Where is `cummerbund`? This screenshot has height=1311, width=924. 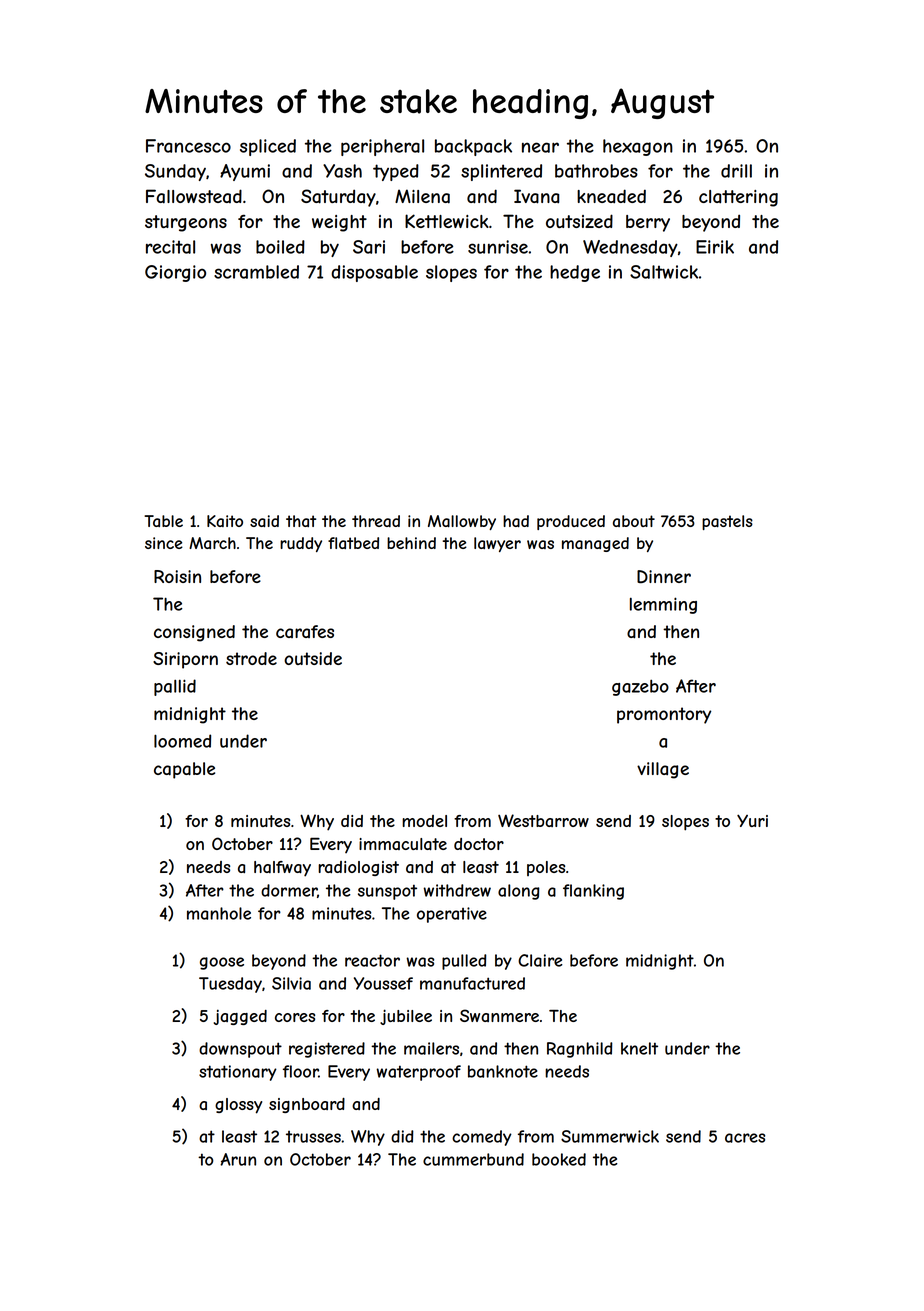
cummerbund is located at coordinates (473, 1159).
